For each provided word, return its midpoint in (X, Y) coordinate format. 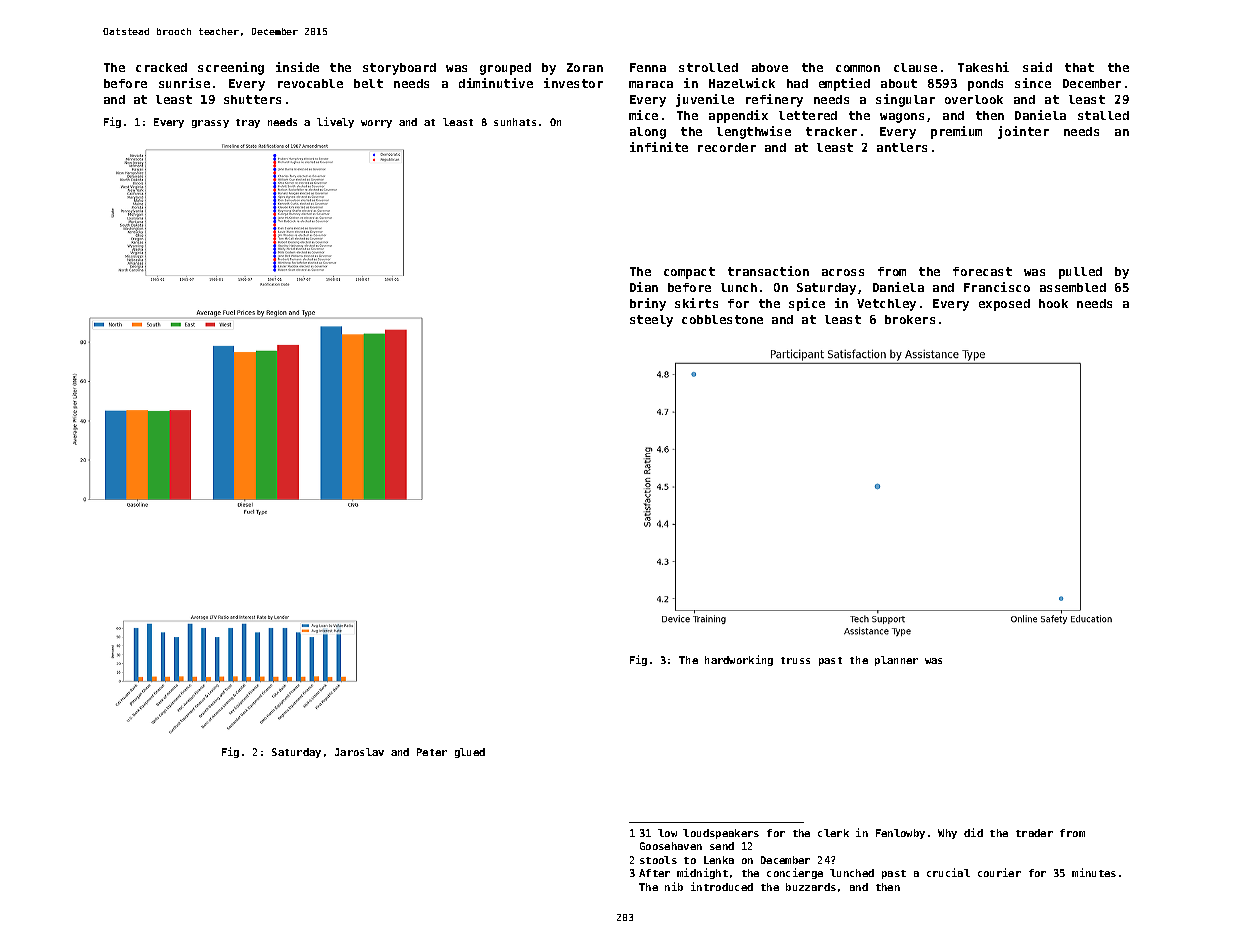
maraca (651, 84)
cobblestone (722, 319)
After (654, 873)
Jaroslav (359, 752)
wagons (902, 118)
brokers (910, 319)
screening (231, 68)
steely (651, 321)
